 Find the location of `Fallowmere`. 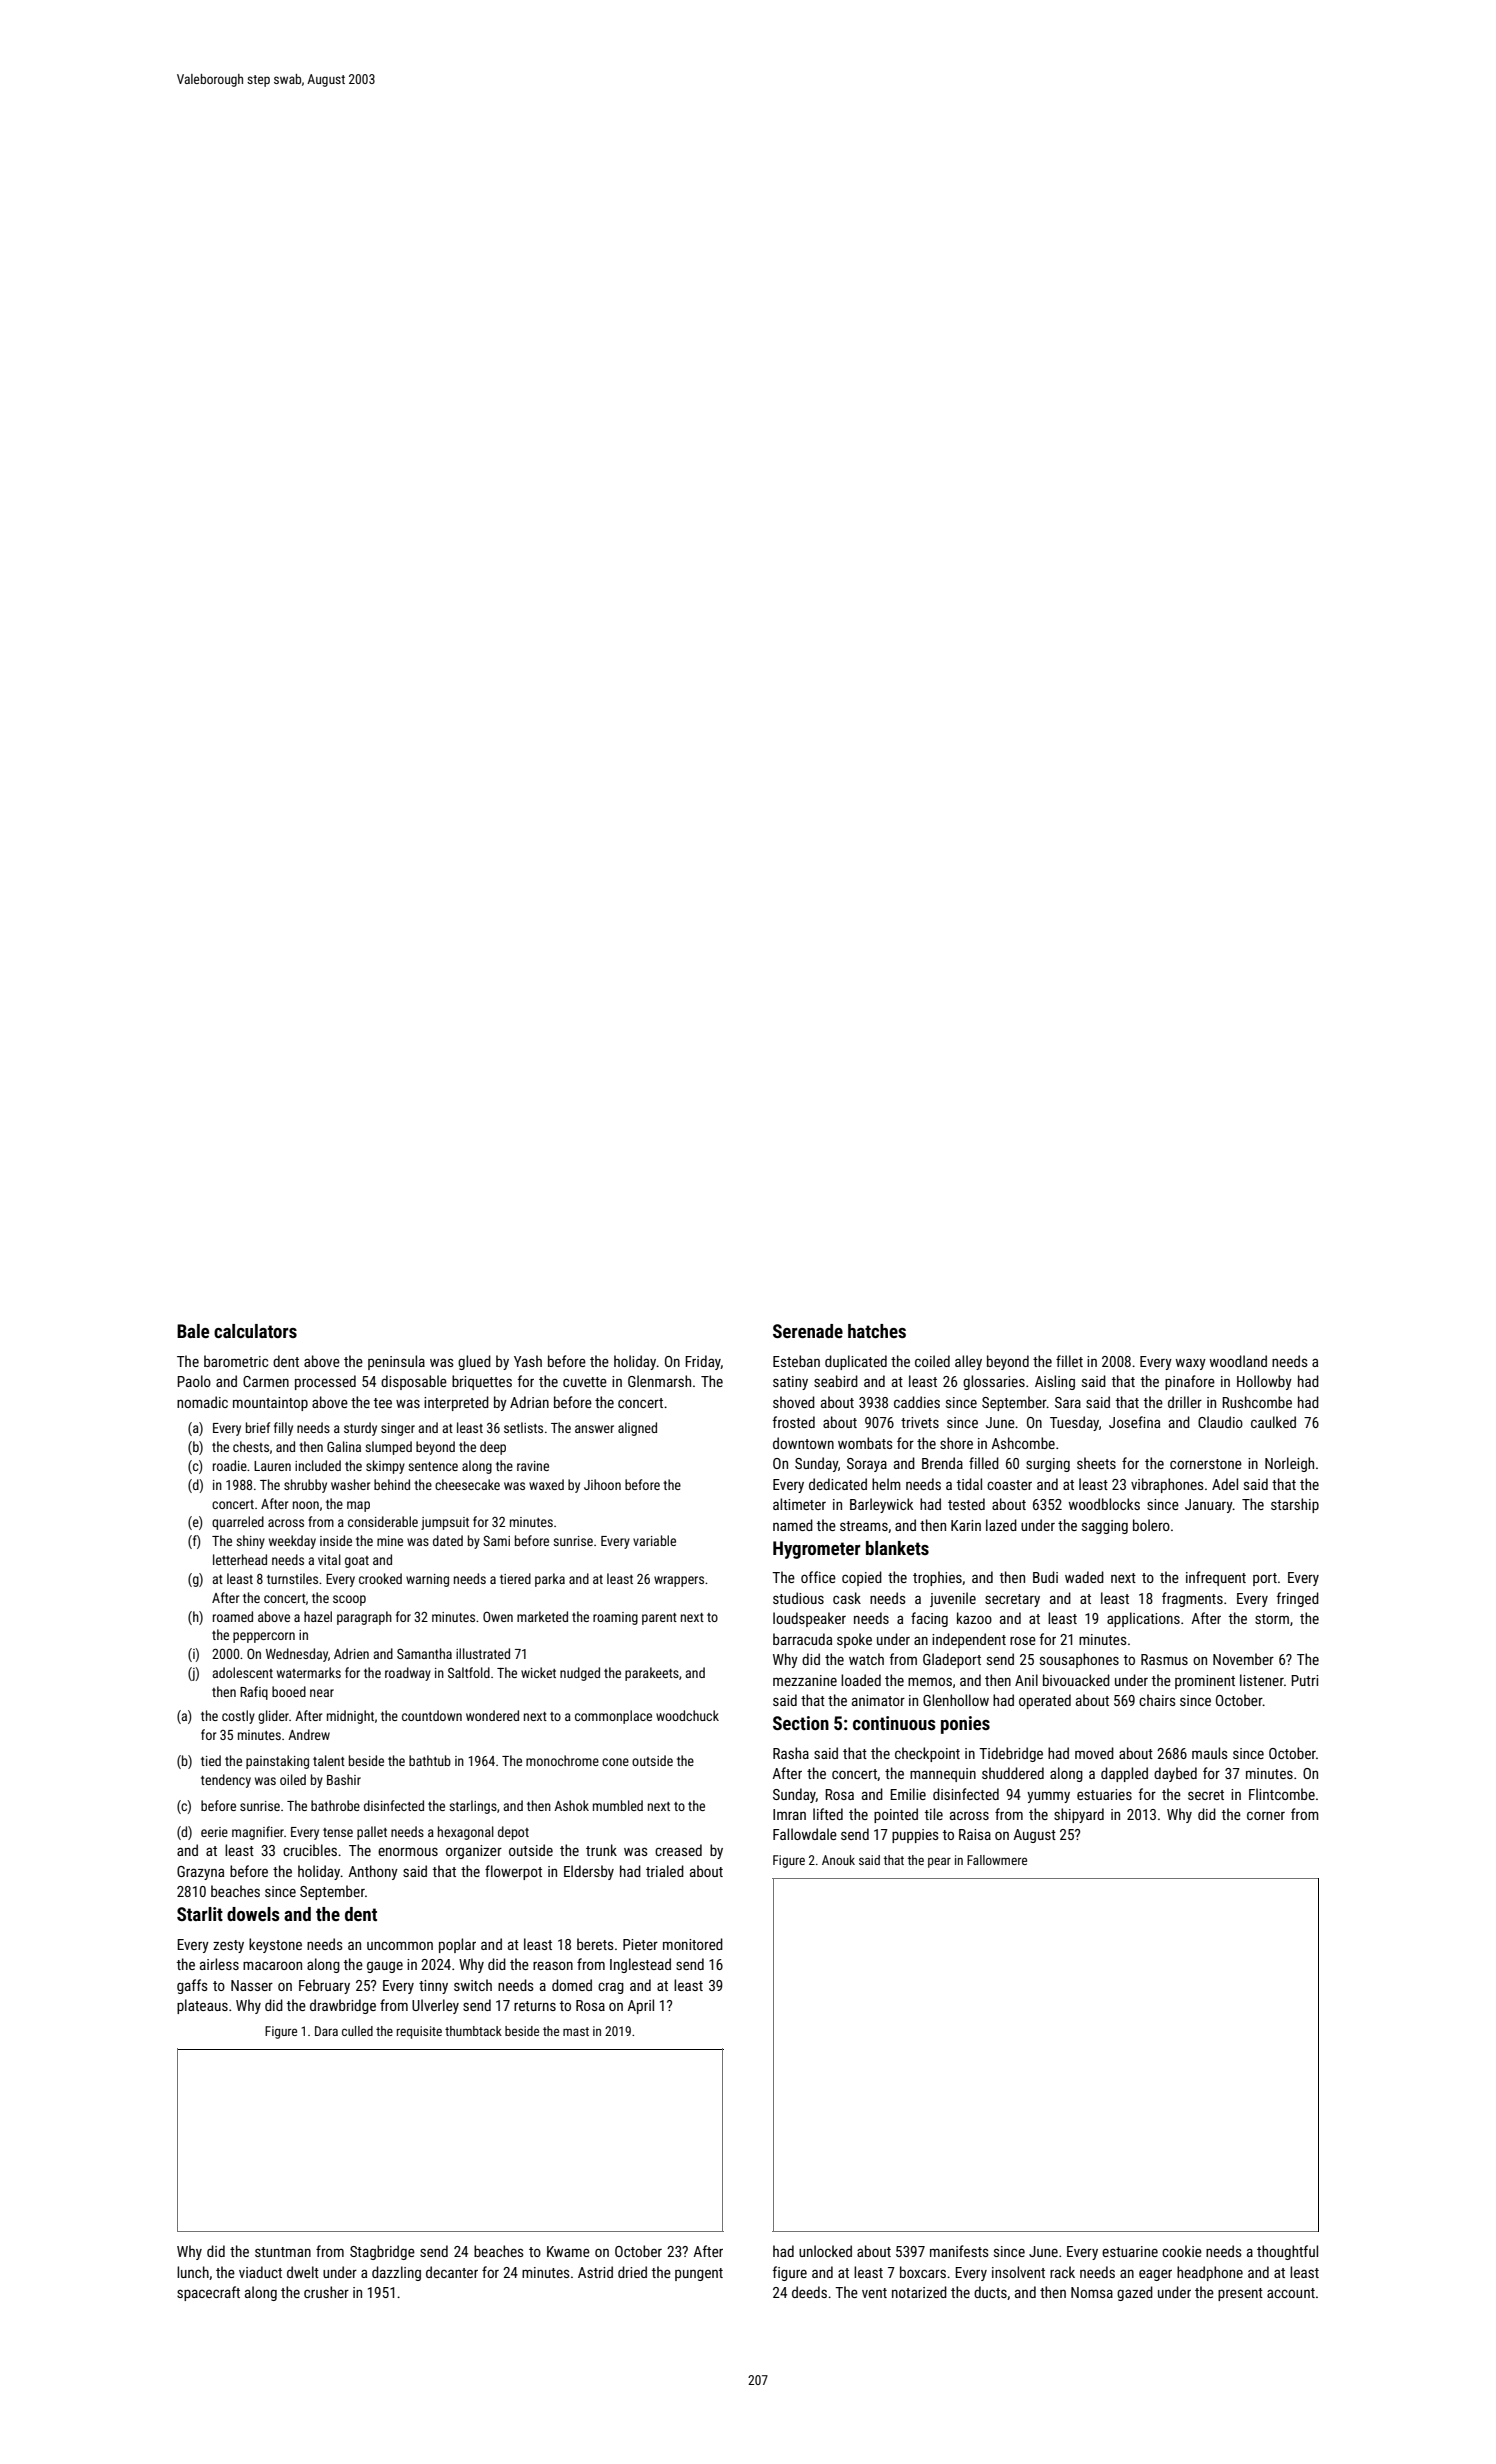

Fallowmere is located at coordinates (997, 1860).
